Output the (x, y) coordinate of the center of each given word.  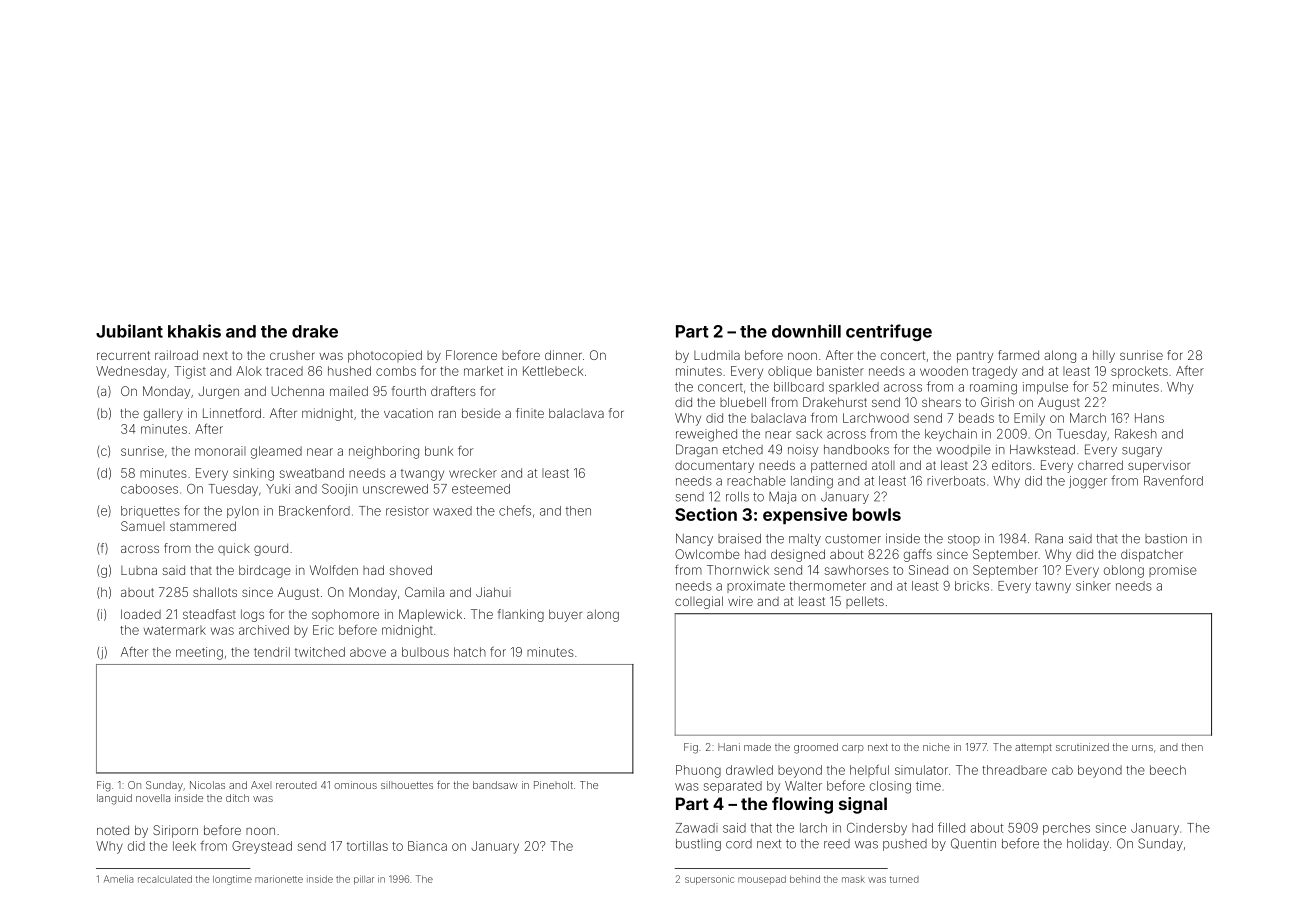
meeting (199, 653)
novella (153, 798)
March (1088, 418)
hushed (349, 371)
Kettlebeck (553, 371)
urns (1142, 748)
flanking (521, 615)
